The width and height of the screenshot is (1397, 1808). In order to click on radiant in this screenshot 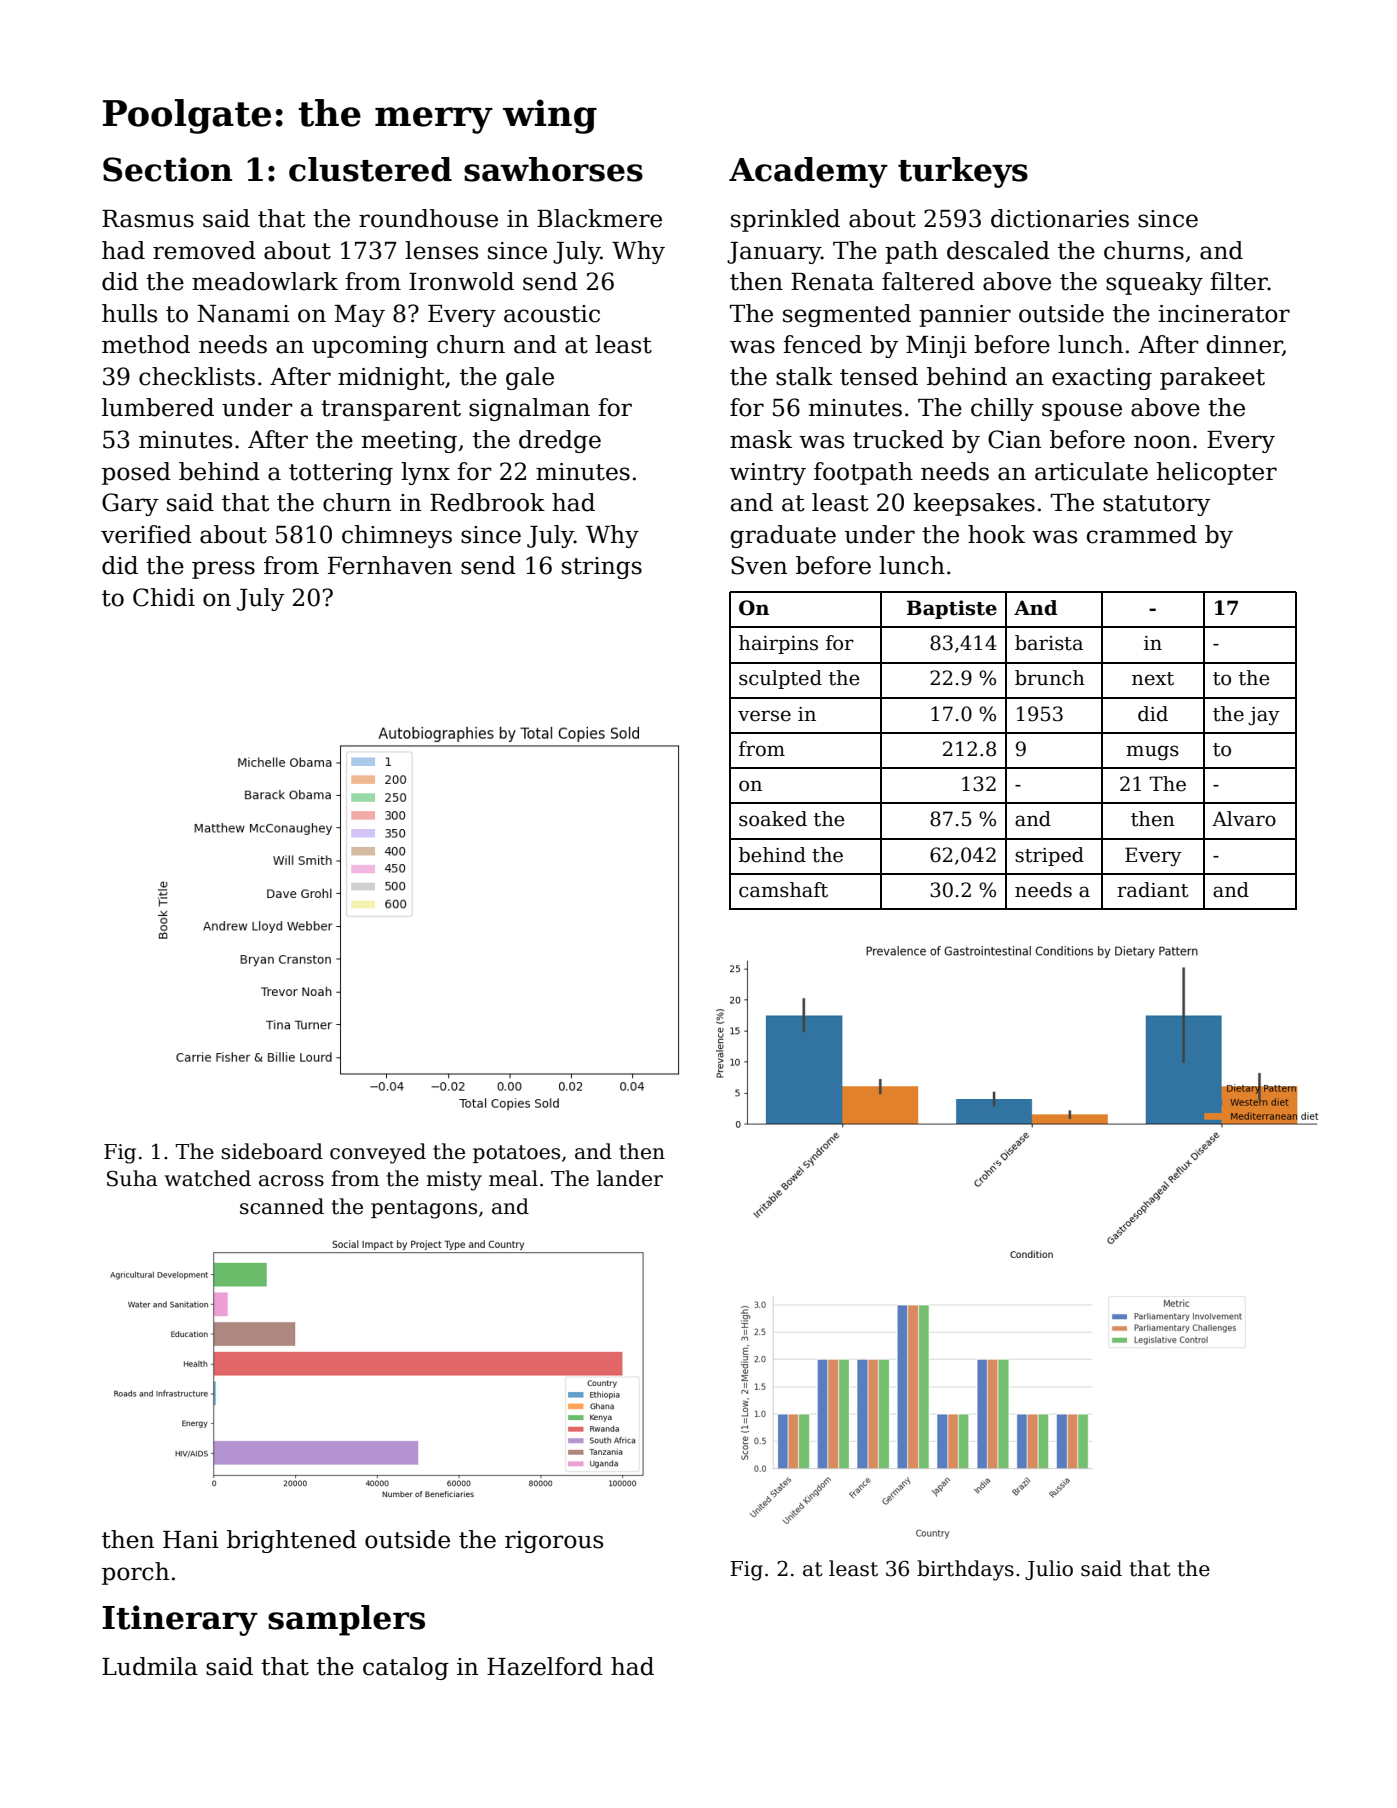, I will do `click(1153, 890)`.
